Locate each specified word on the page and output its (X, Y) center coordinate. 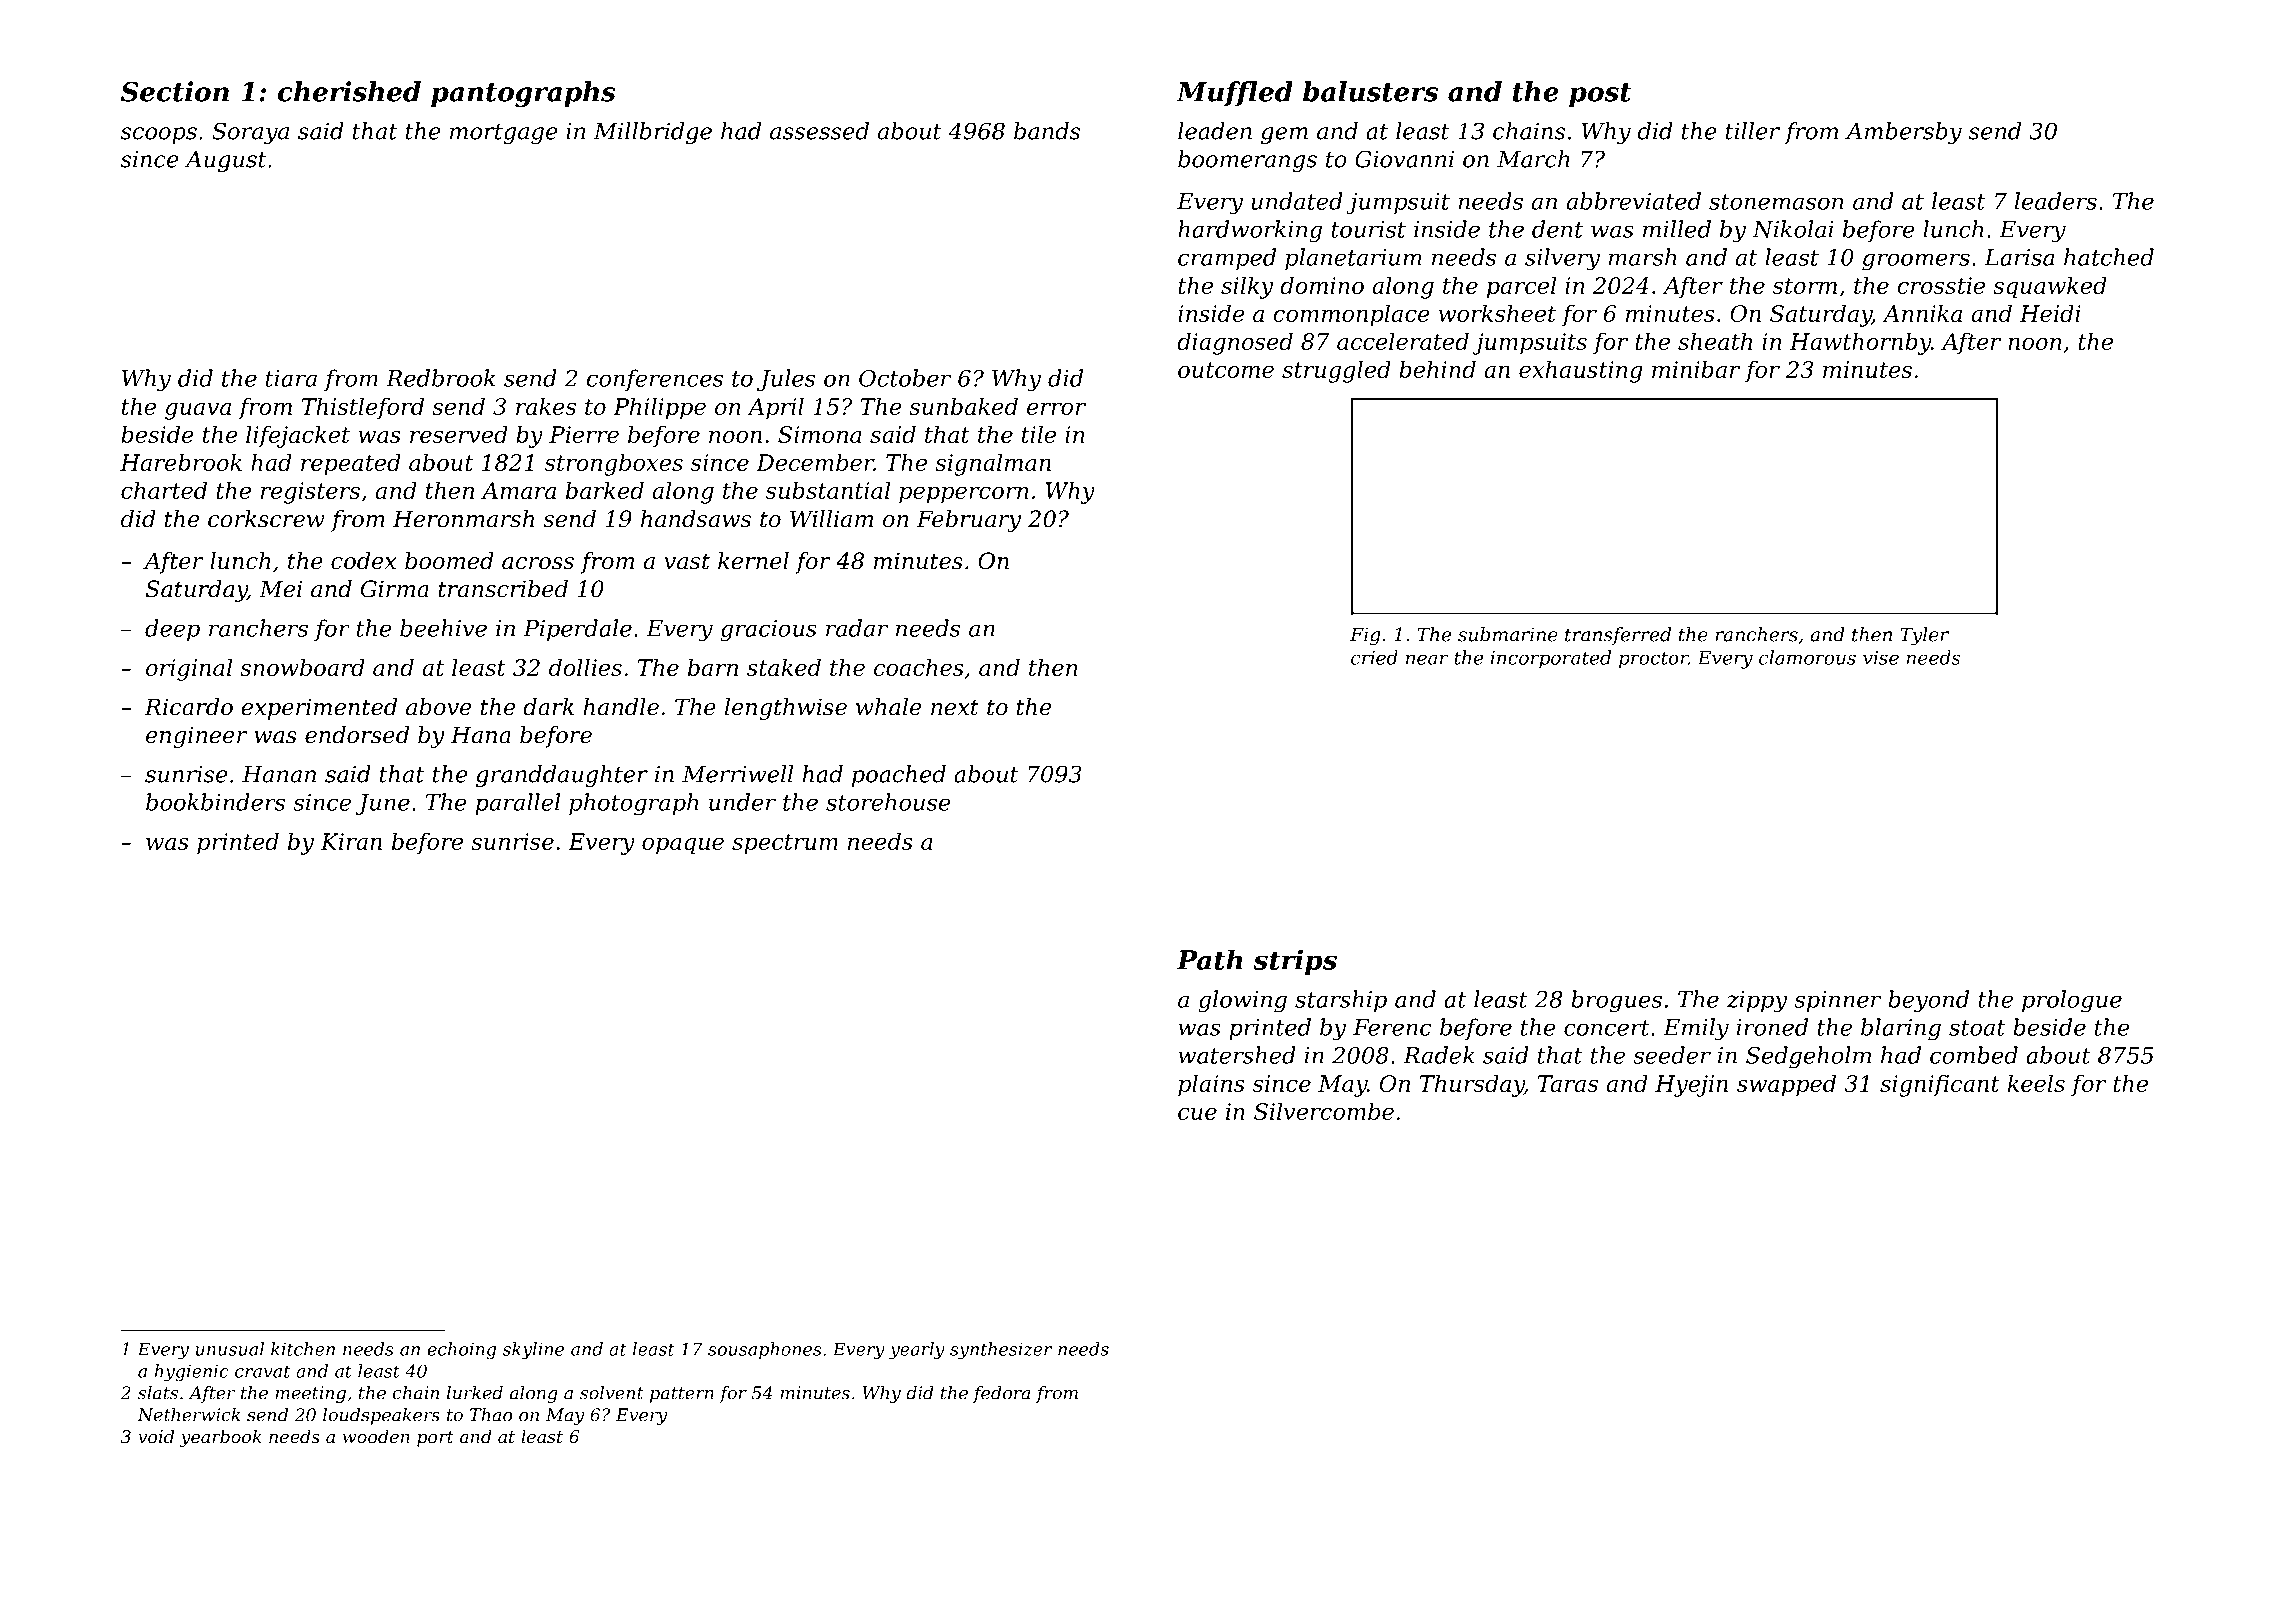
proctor (1654, 660)
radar (857, 628)
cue (1197, 1114)
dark (548, 707)
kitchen (303, 1349)
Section (175, 91)
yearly (917, 1351)
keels (2036, 1083)
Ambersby (1903, 133)
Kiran (351, 841)
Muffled (1234, 93)
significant (1940, 1085)
